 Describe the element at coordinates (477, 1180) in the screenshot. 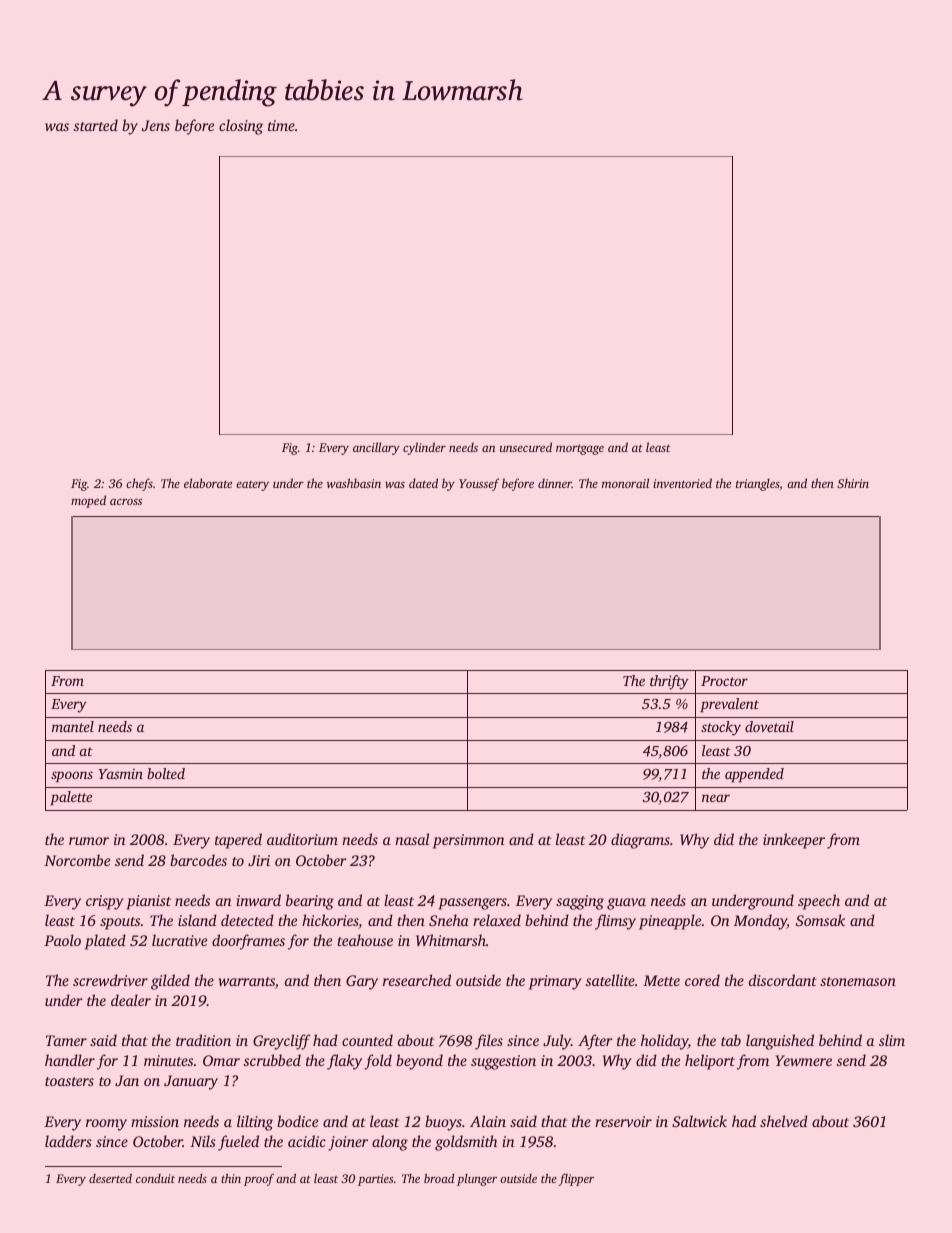

I see `plunger` at that location.
